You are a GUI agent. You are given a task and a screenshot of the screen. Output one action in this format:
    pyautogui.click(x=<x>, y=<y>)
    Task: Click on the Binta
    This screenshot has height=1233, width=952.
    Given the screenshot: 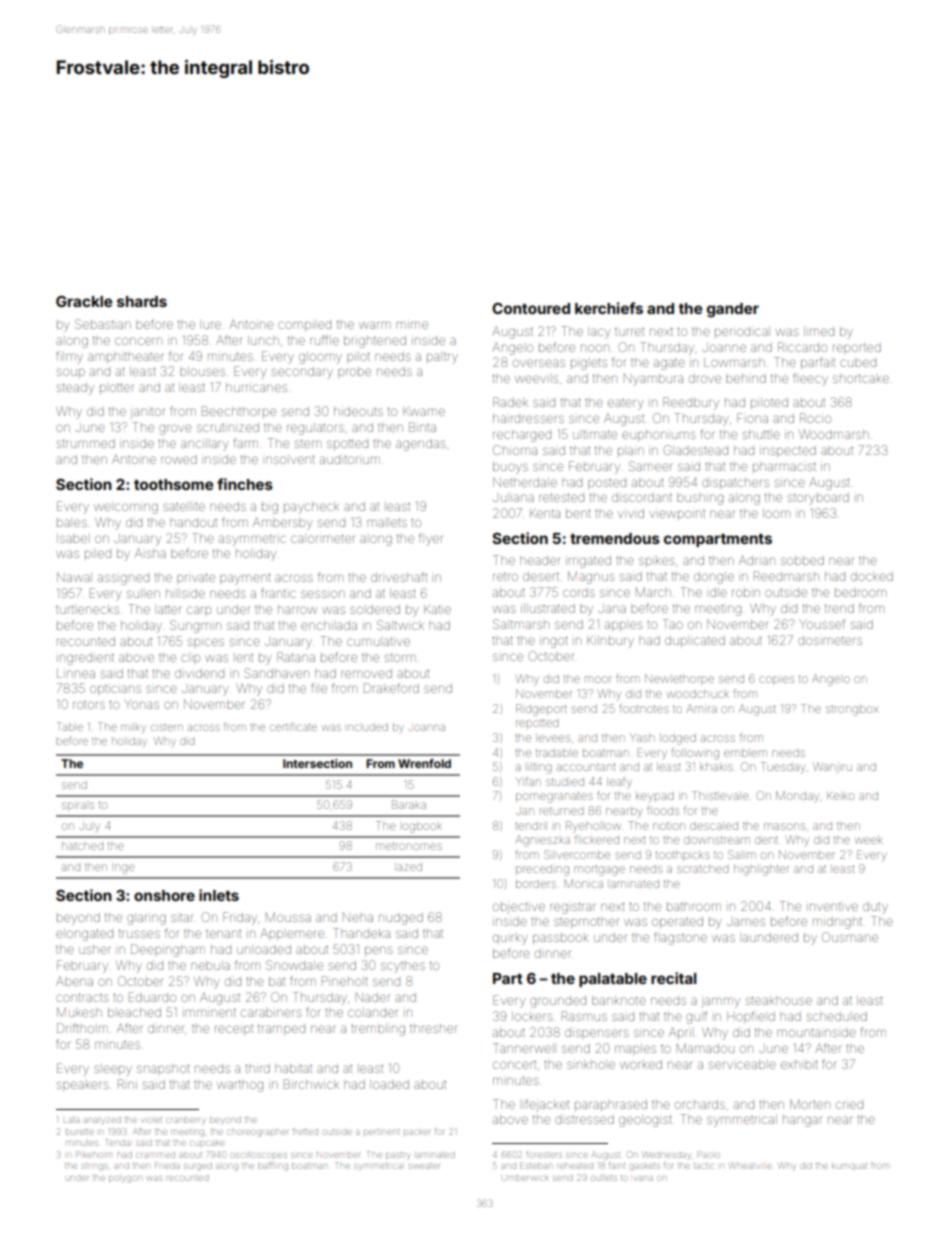 What is the action you would take?
    pyautogui.click(x=422, y=427)
